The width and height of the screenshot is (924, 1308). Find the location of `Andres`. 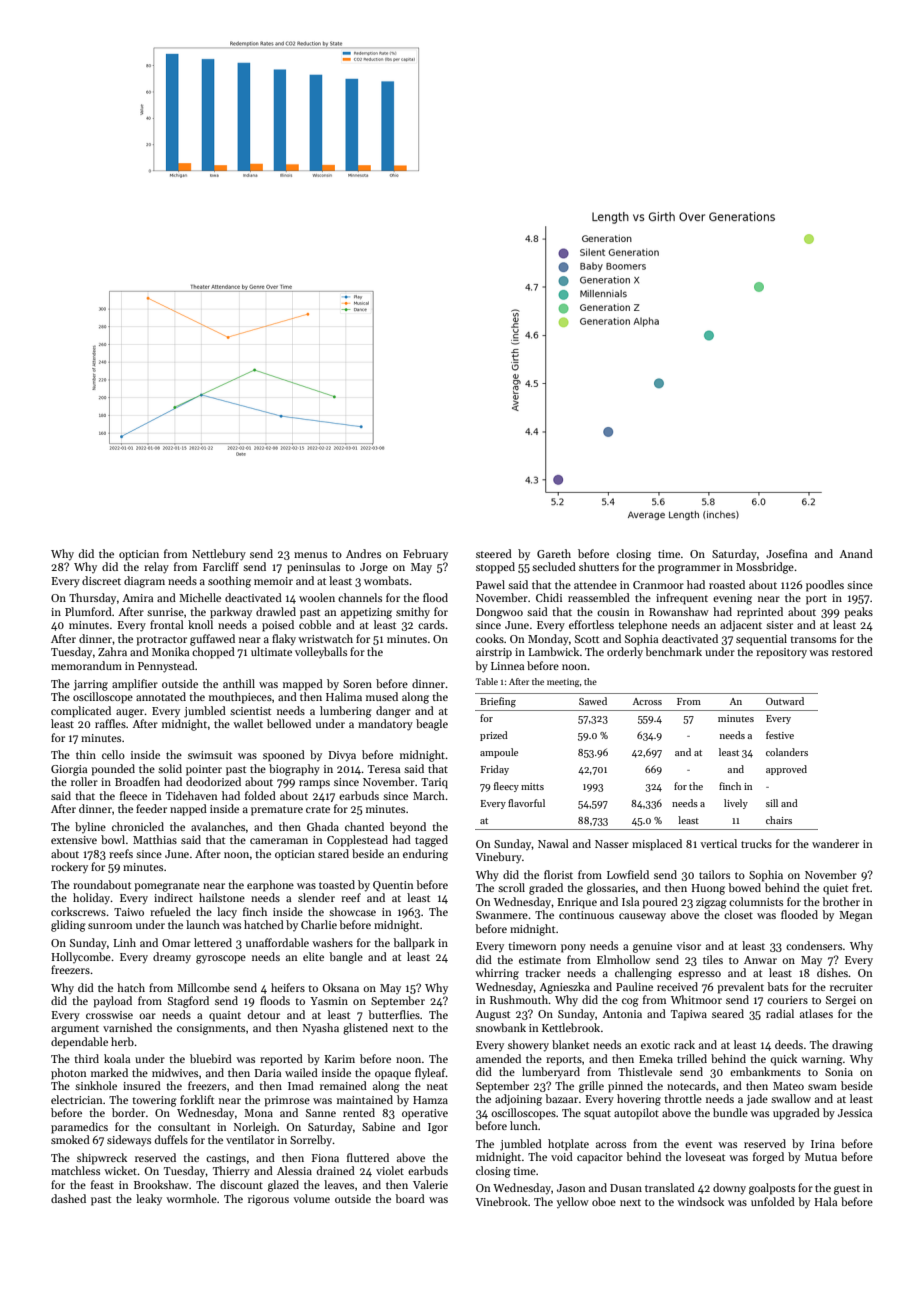

Andres is located at coordinates (363, 553).
